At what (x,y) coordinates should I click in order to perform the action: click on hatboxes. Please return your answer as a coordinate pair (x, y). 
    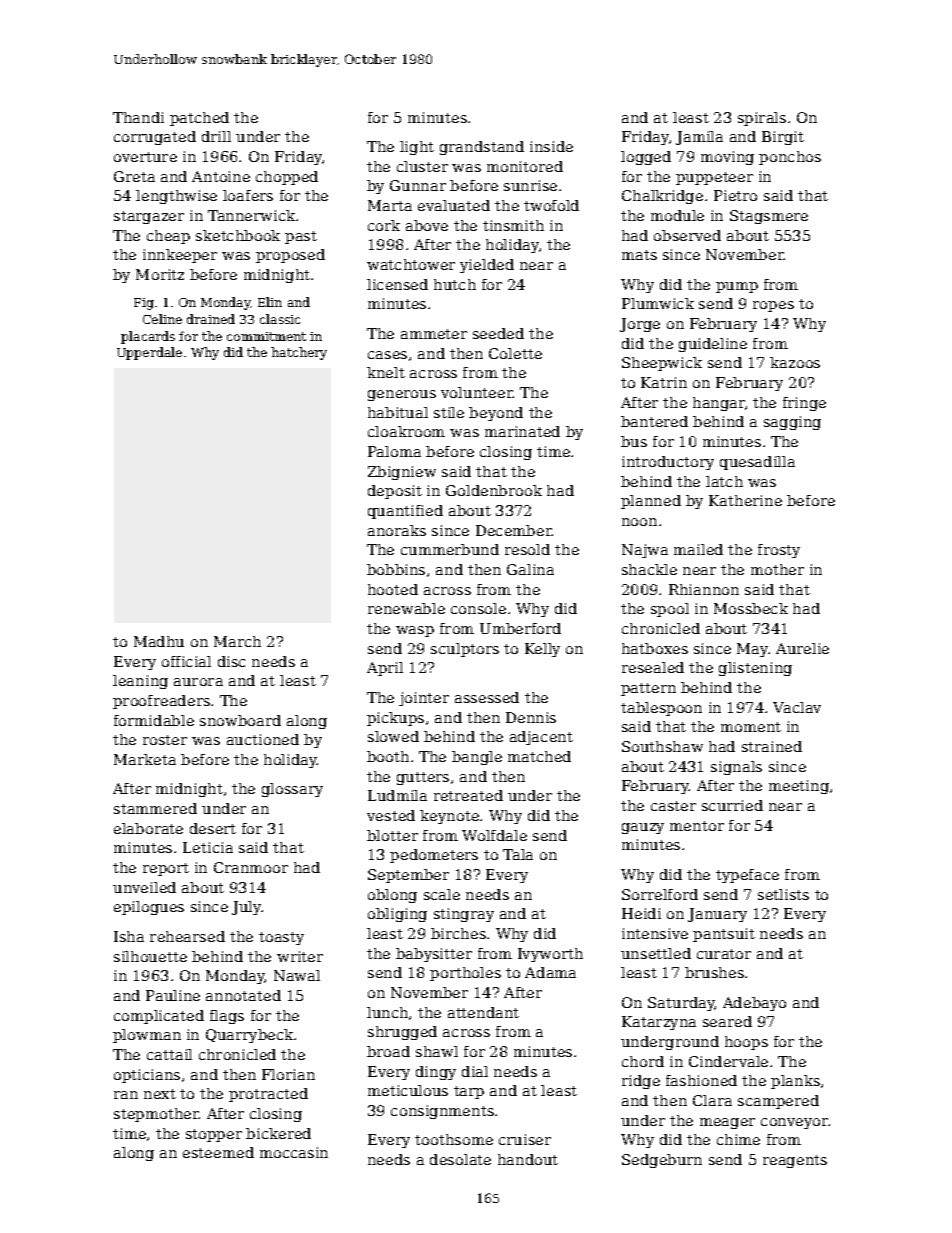
    Looking at the image, I should click on (655, 648).
